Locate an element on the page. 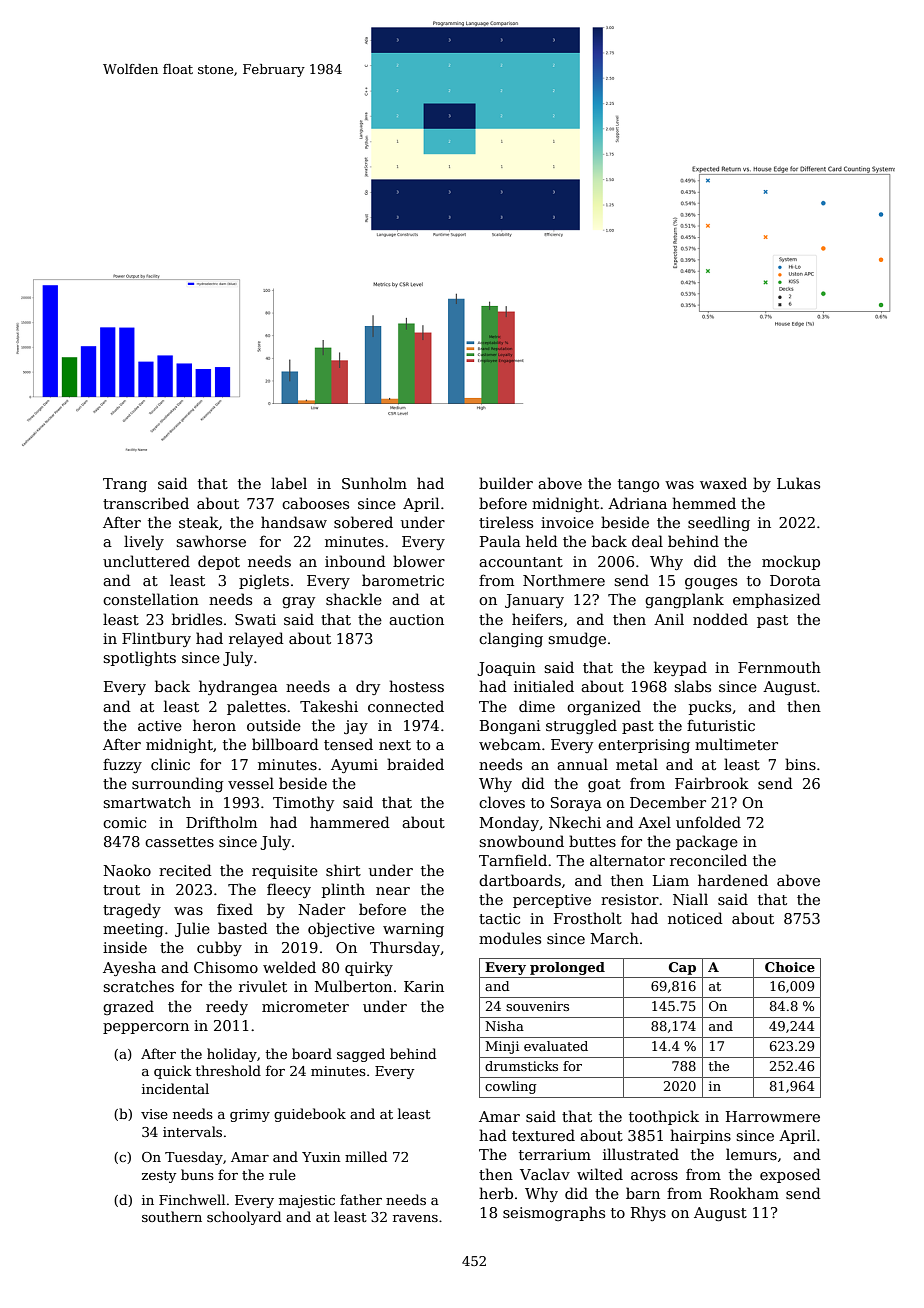 Image resolution: width=924 pixels, height=1308 pixels. fixed is located at coordinates (235, 909).
